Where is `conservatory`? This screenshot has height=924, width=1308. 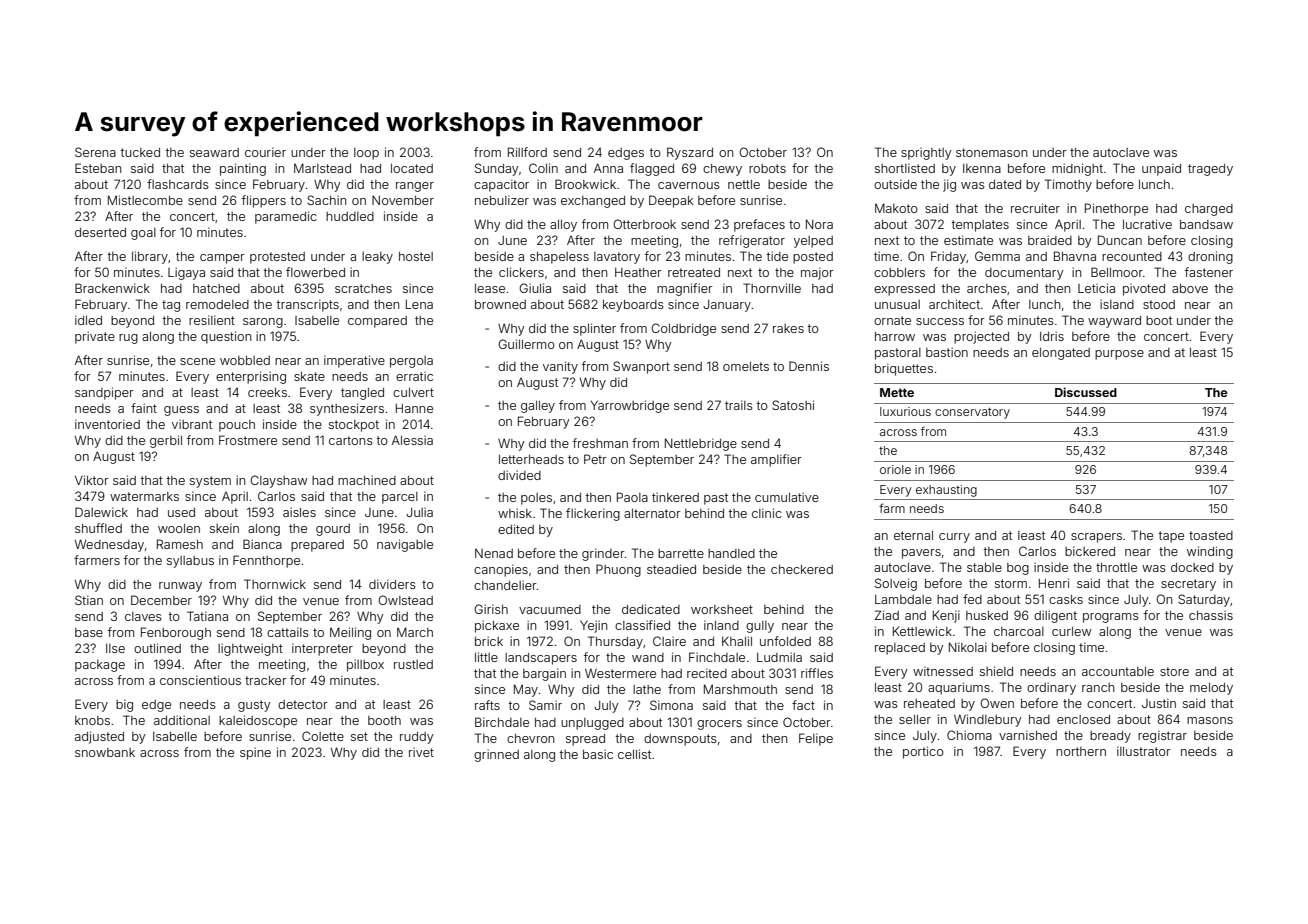
conservatory is located at coordinates (972, 413).
